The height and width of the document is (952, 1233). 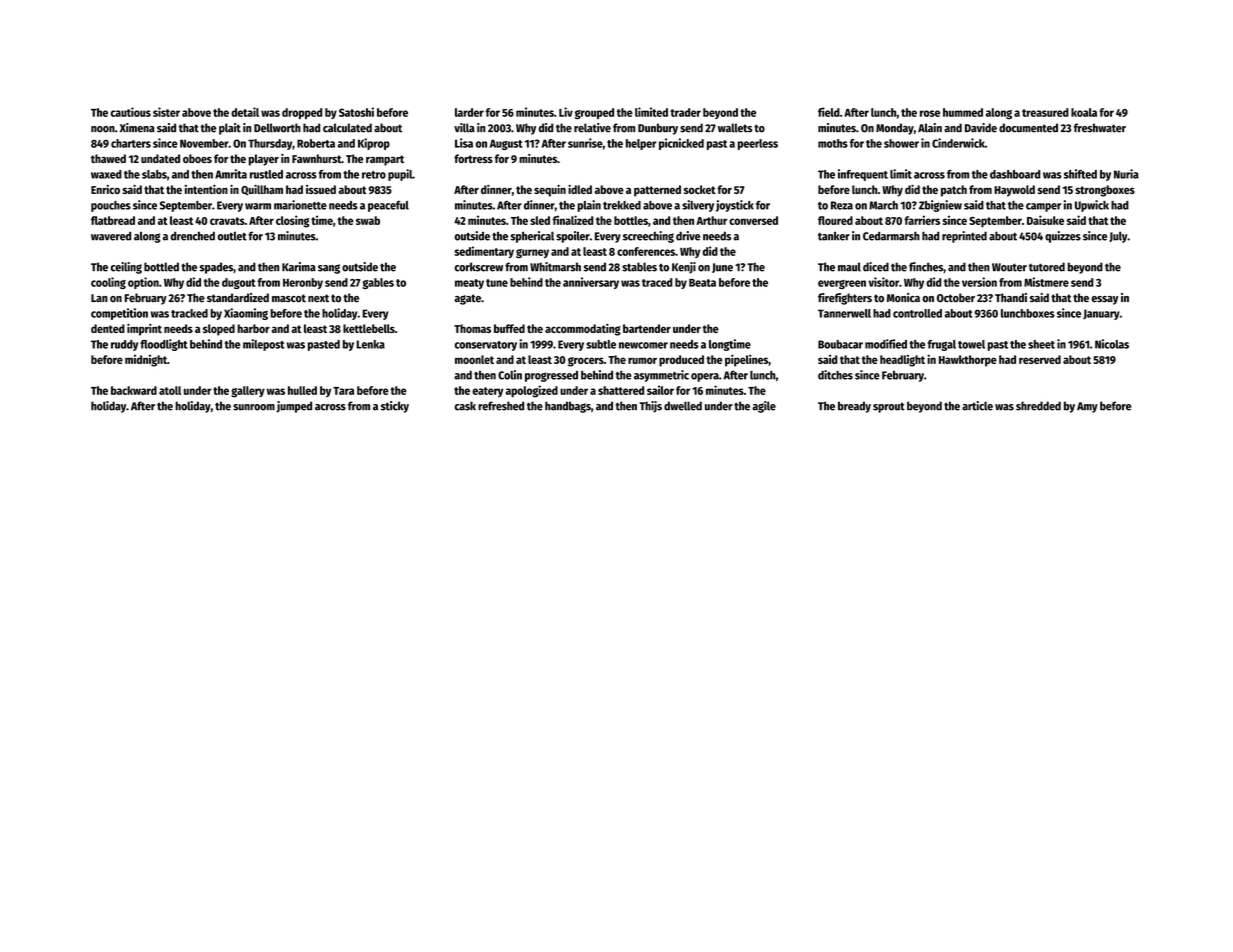 I want to click on atoll, so click(x=170, y=390).
